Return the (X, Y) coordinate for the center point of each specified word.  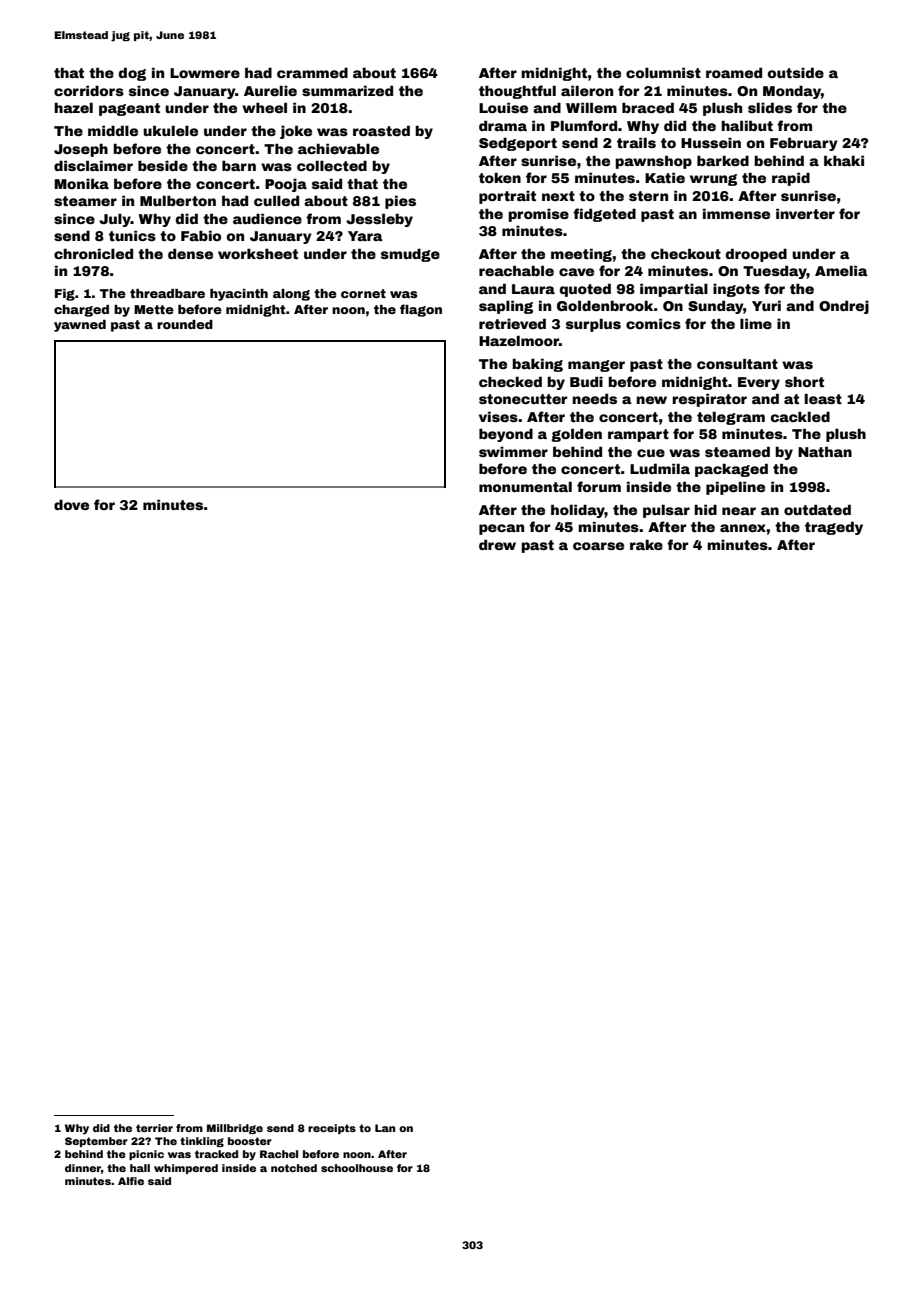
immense (736, 213)
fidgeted (604, 215)
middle (113, 130)
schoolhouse (357, 1168)
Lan (385, 1128)
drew (497, 544)
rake (646, 545)
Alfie (131, 1181)
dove (71, 505)
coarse (598, 546)
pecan (501, 529)
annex (743, 528)
